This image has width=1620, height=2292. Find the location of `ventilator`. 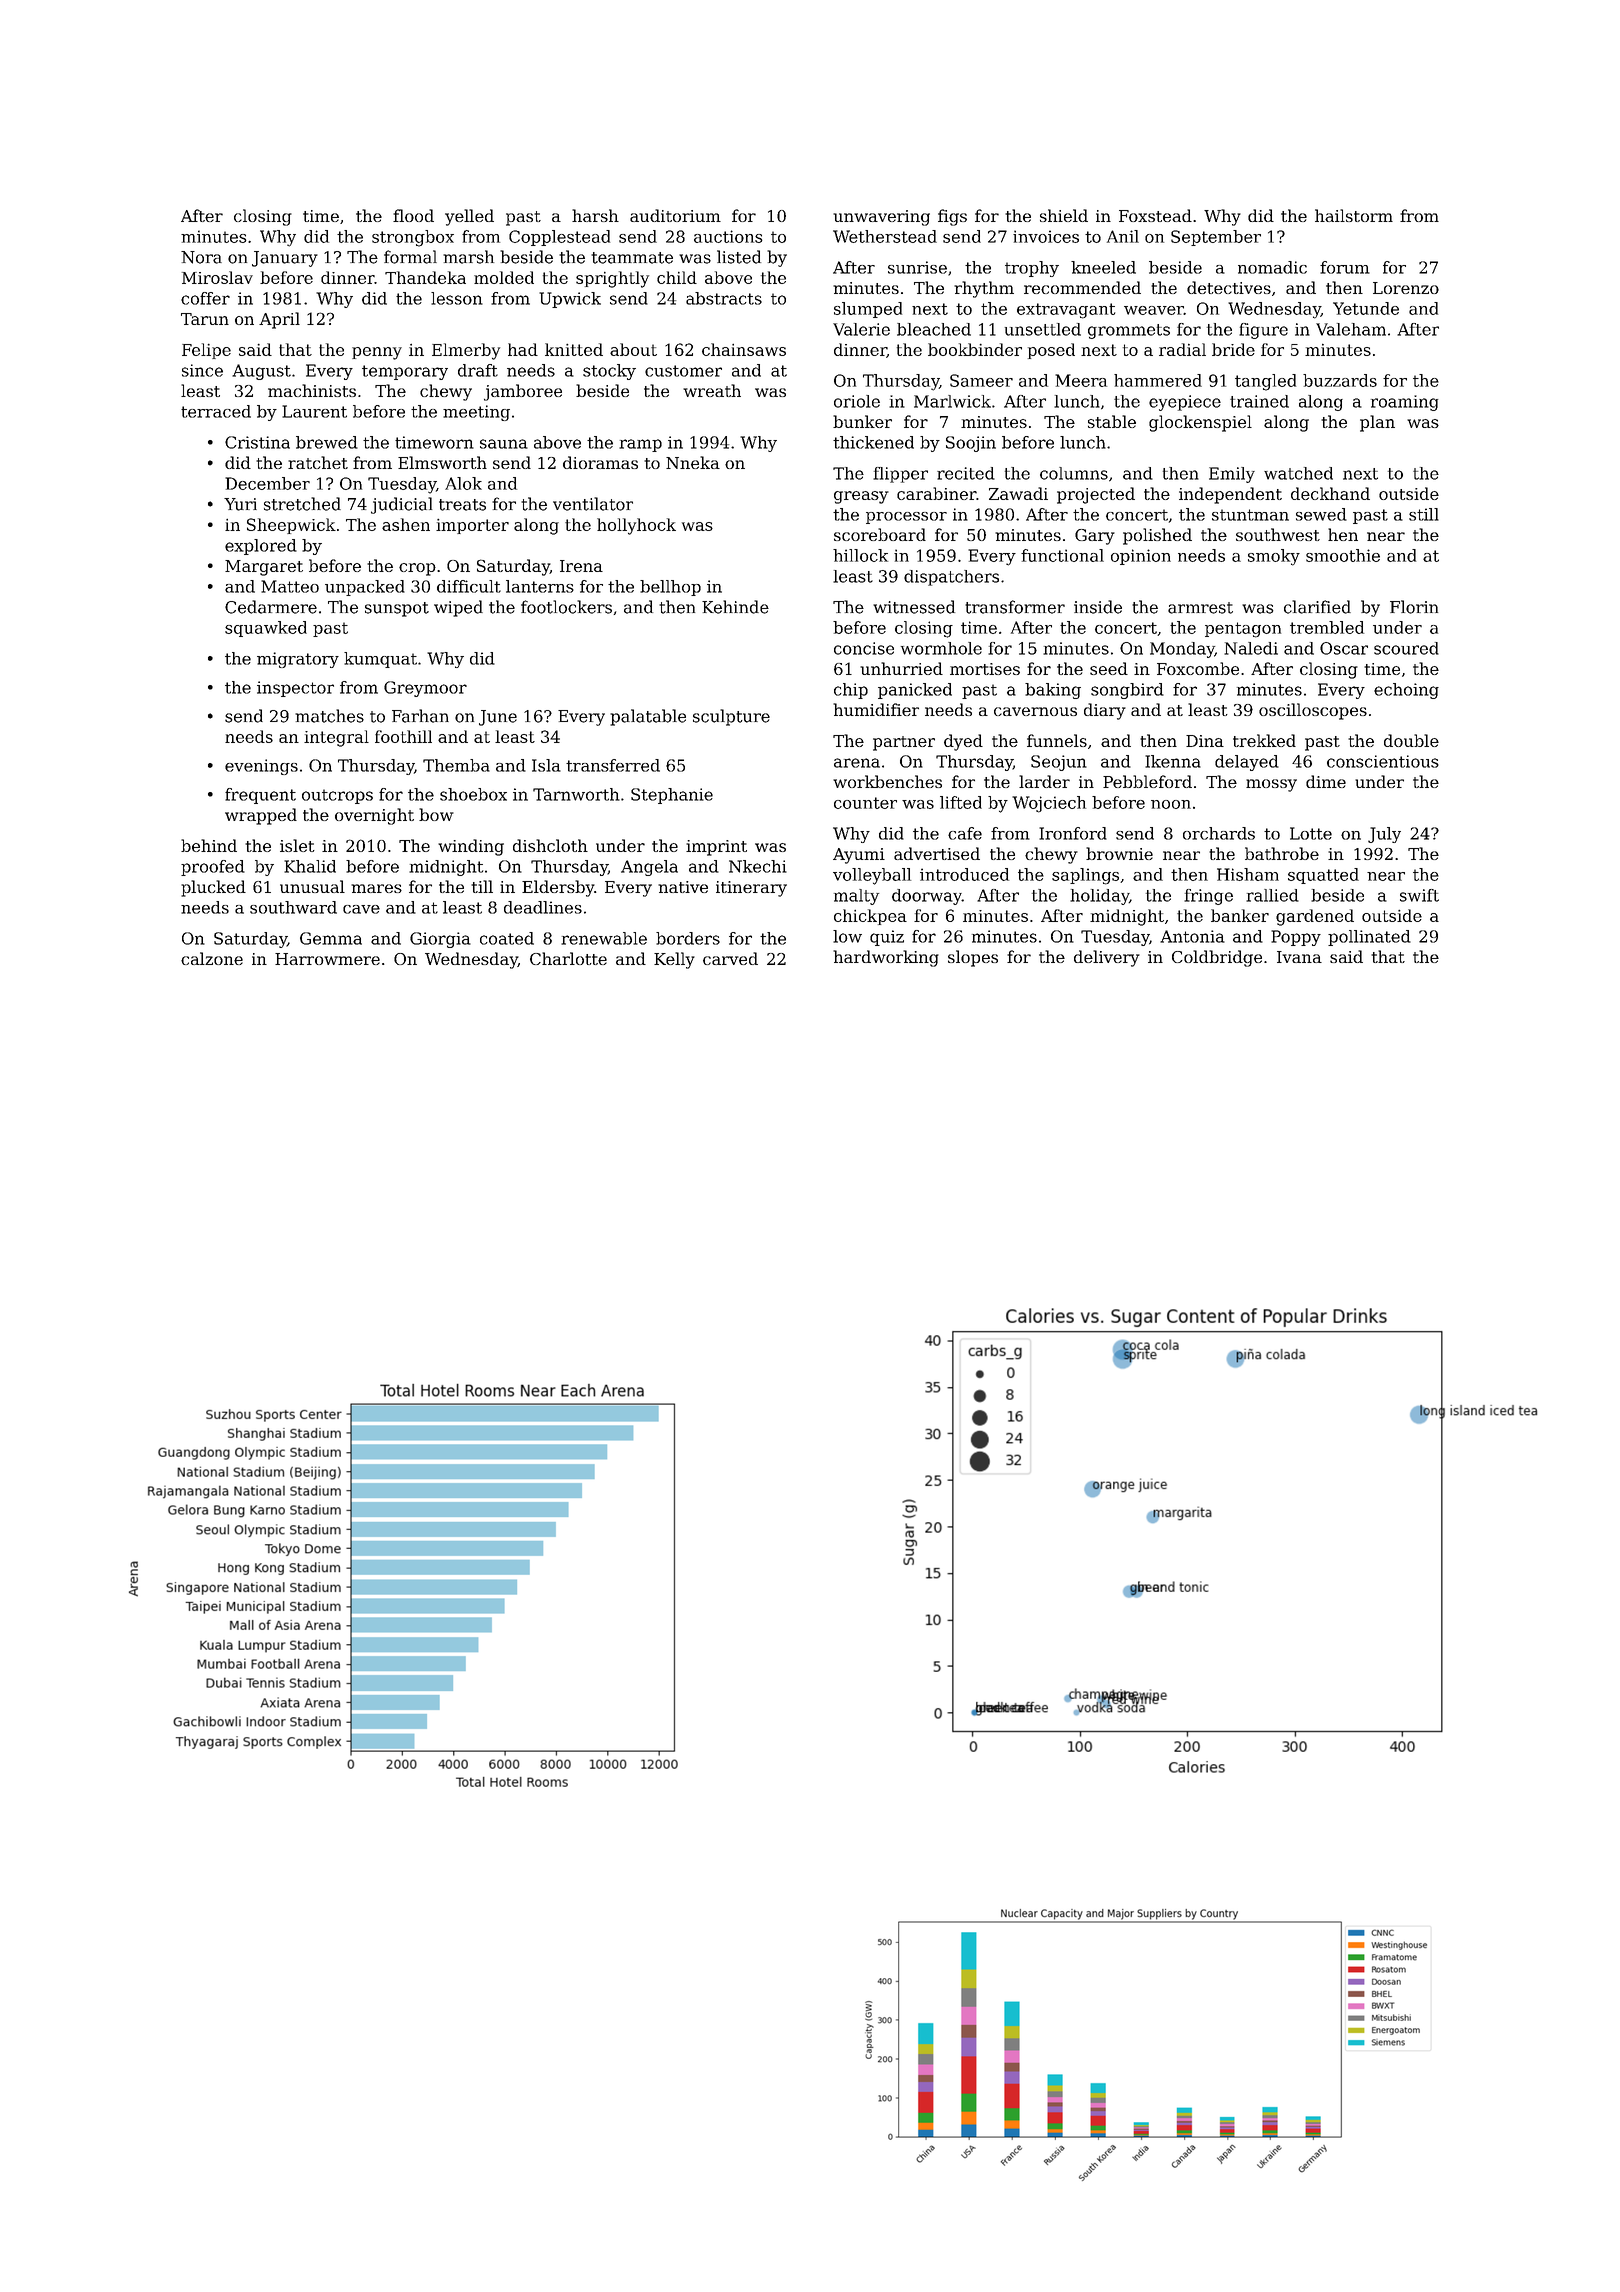

ventilator is located at coordinates (593, 504).
